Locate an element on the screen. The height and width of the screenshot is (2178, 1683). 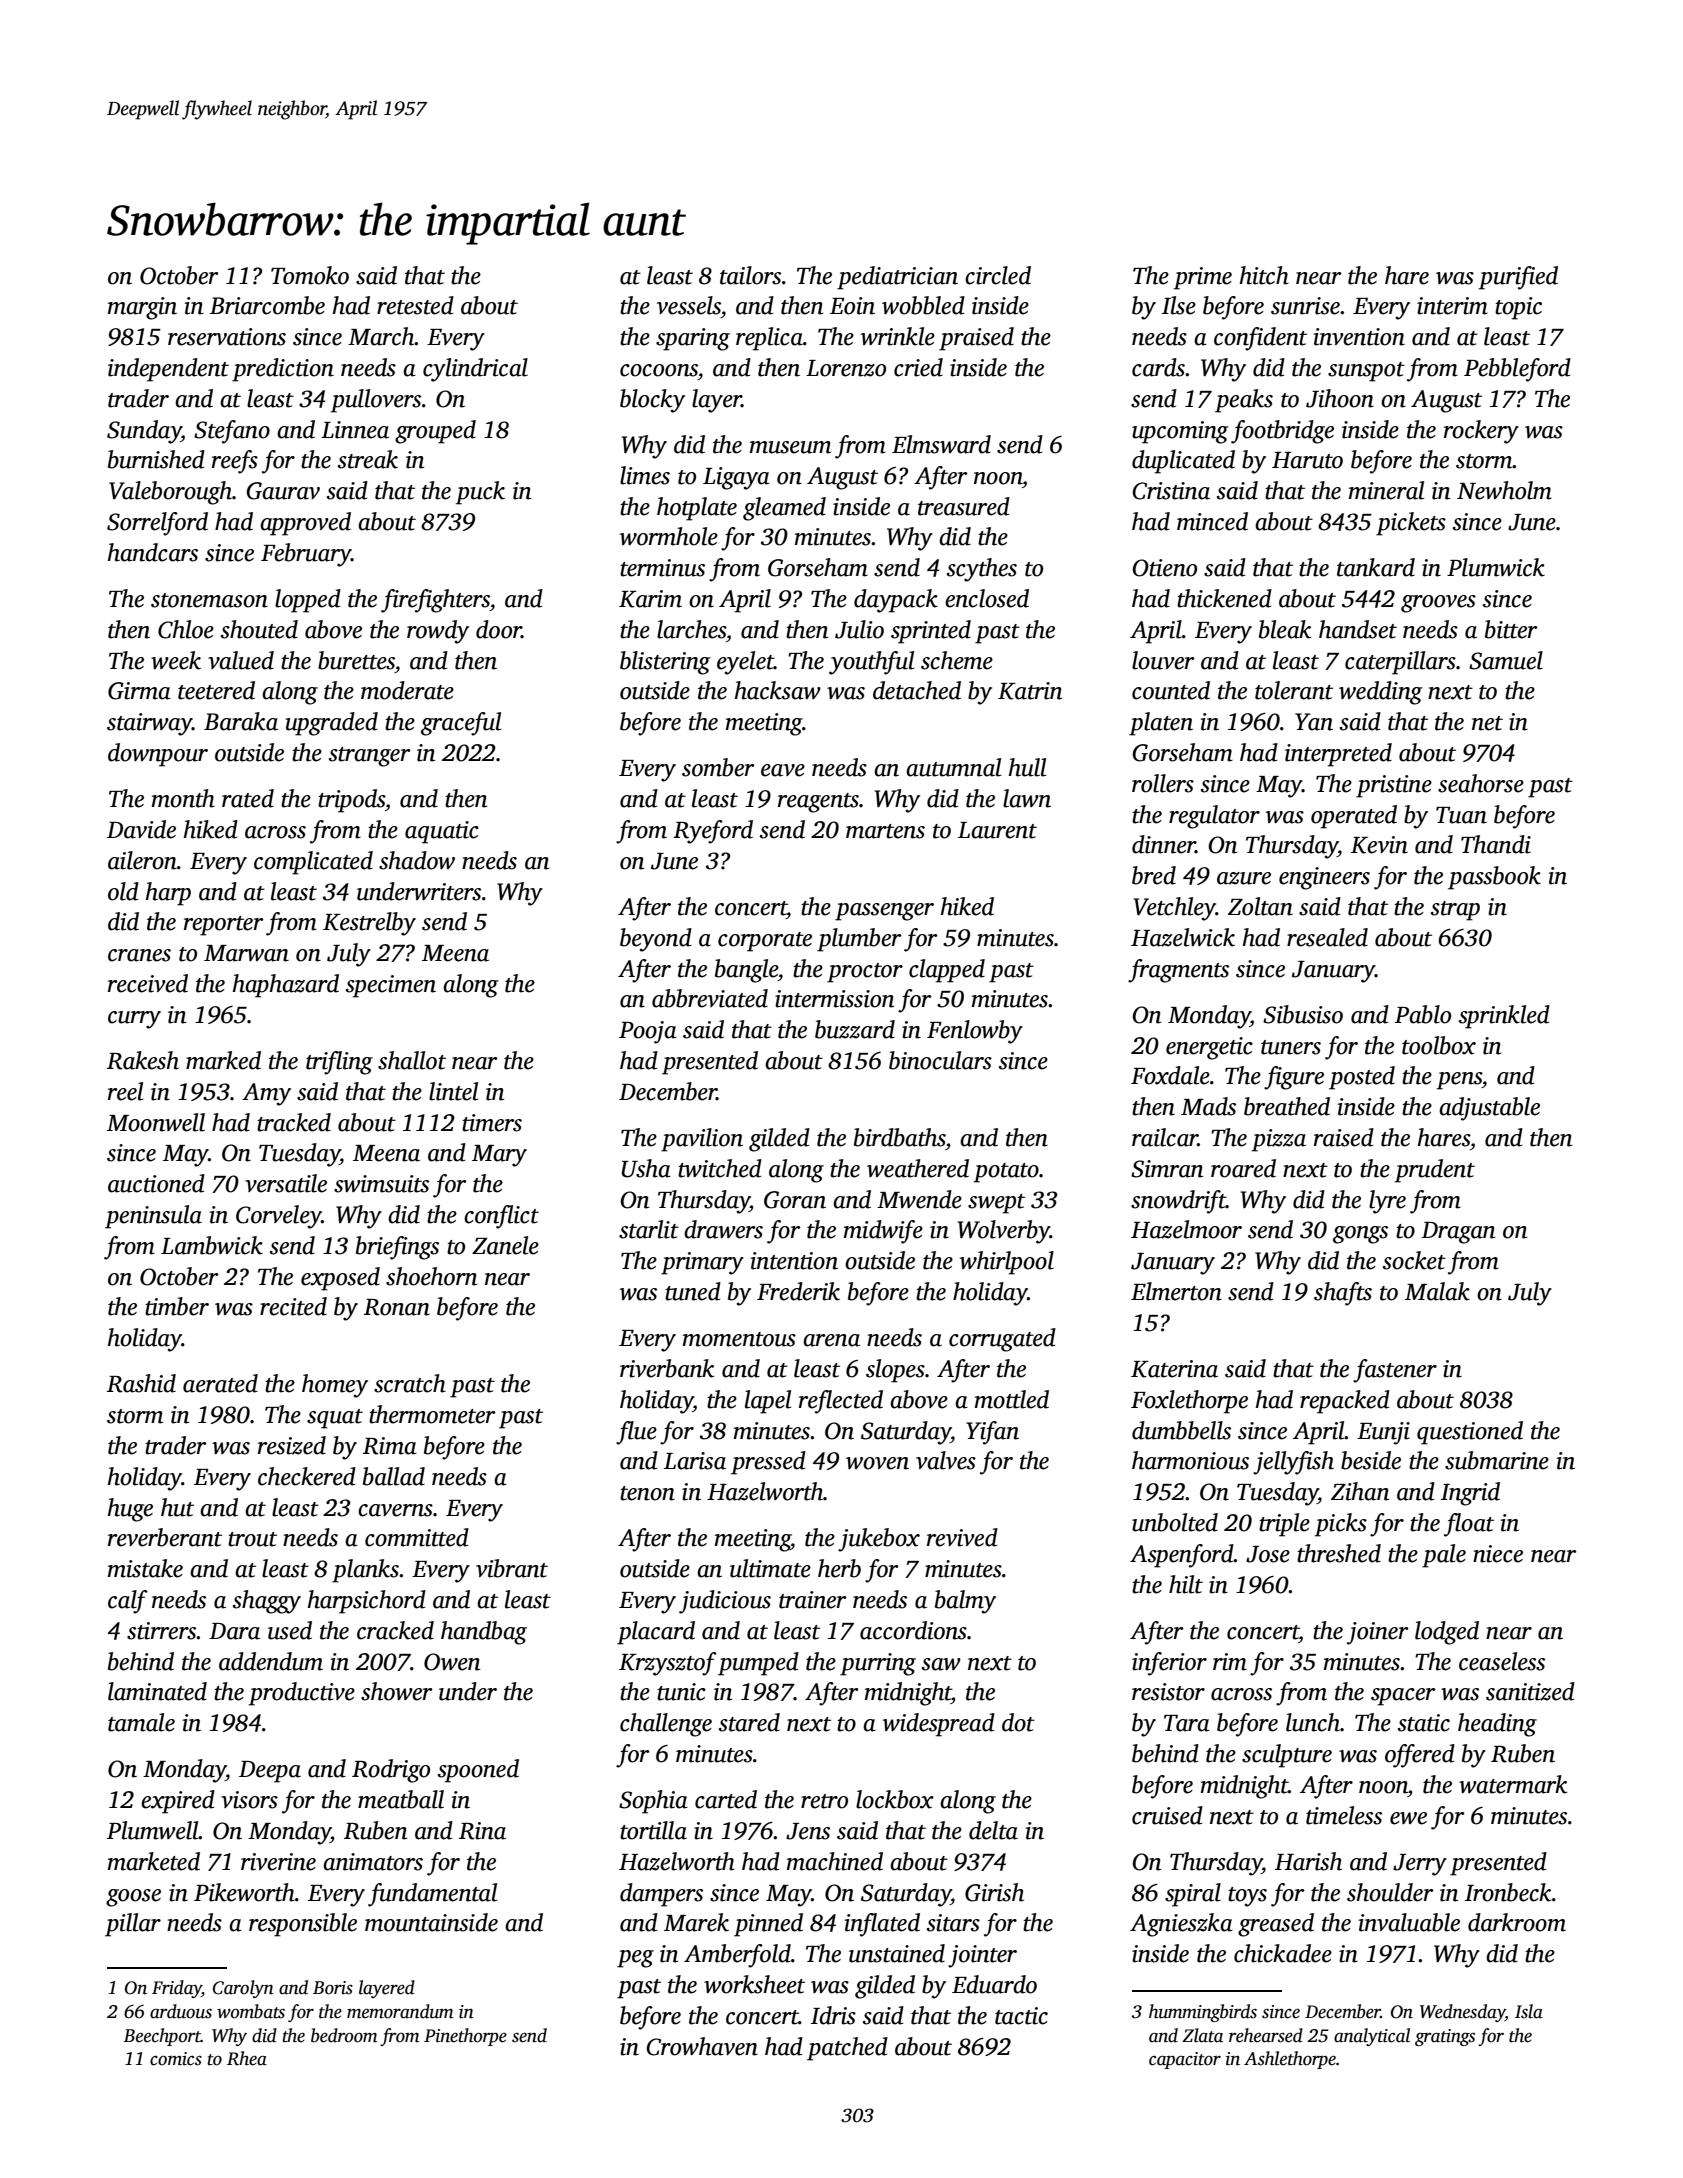
Lambwick is located at coordinates (212, 1245).
